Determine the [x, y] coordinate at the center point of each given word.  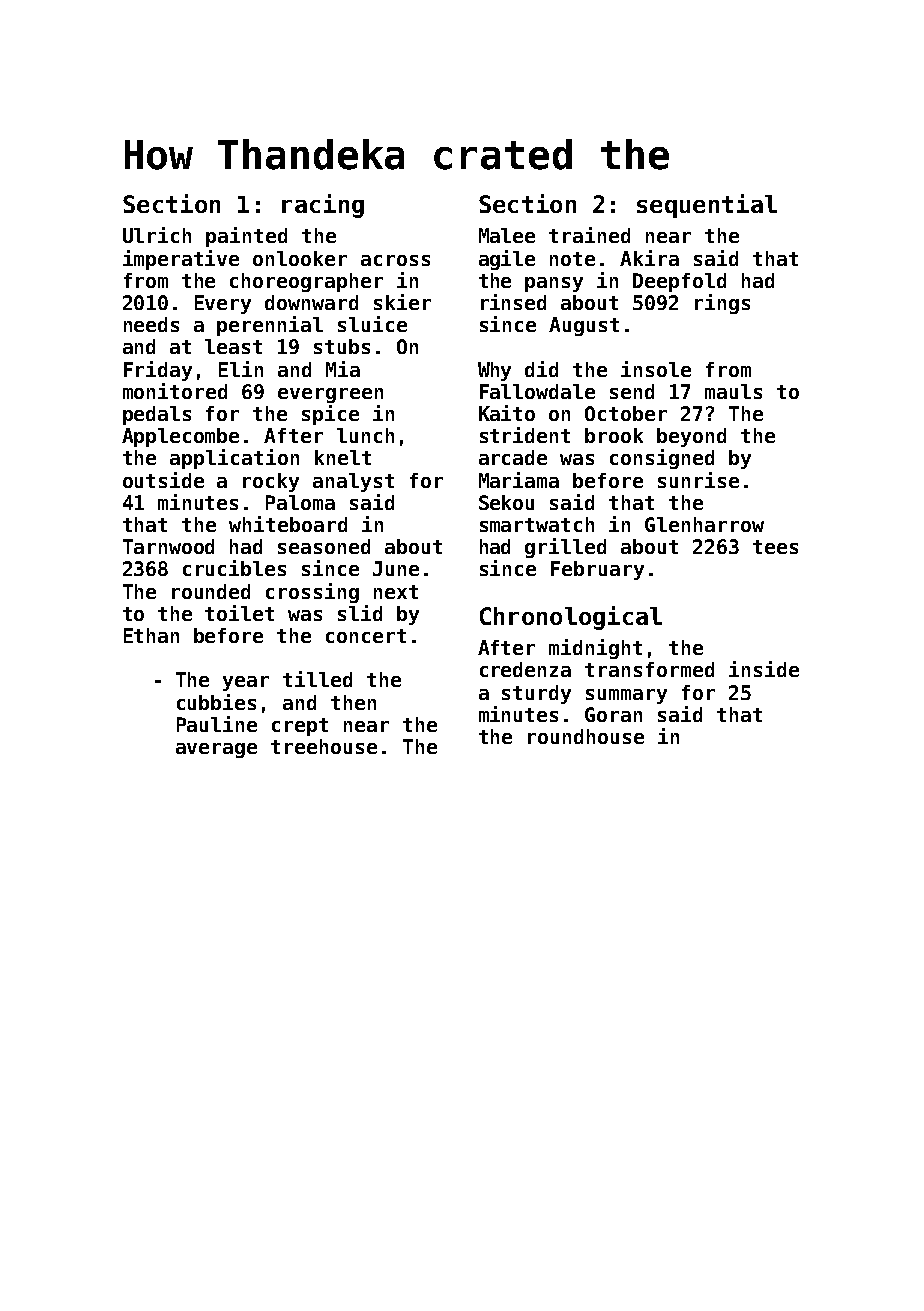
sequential [707, 206]
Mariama [519, 480]
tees [775, 547]
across [395, 260]
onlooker [300, 258]
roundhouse [586, 736]
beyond [691, 437]
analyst [353, 482]
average [216, 750]
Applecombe [180, 437]
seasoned [324, 546]
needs [151, 324]
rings [722, 304]
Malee [507, 235]
